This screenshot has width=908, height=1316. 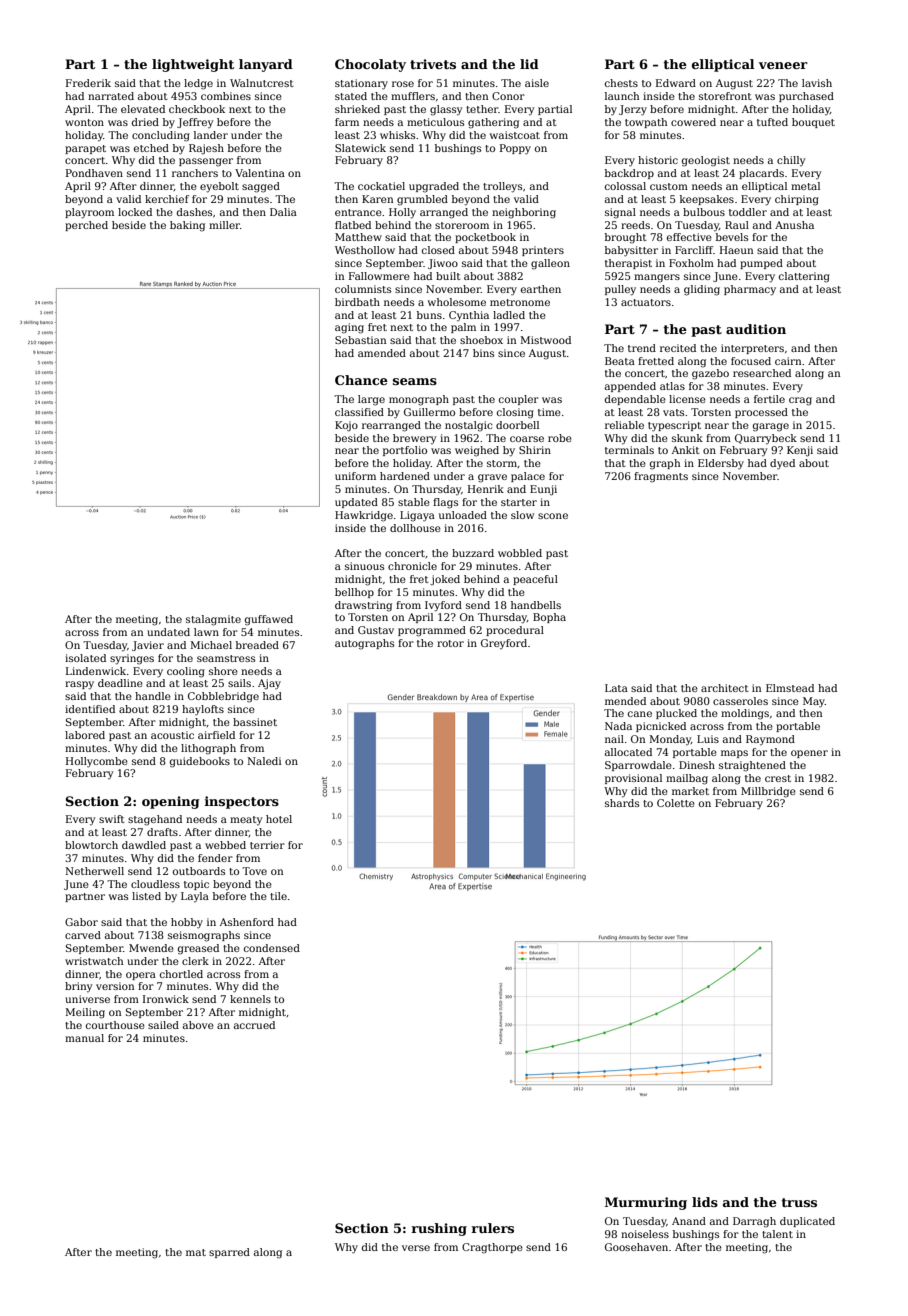 I want to click on talent, so click(x=777, y=1234).
